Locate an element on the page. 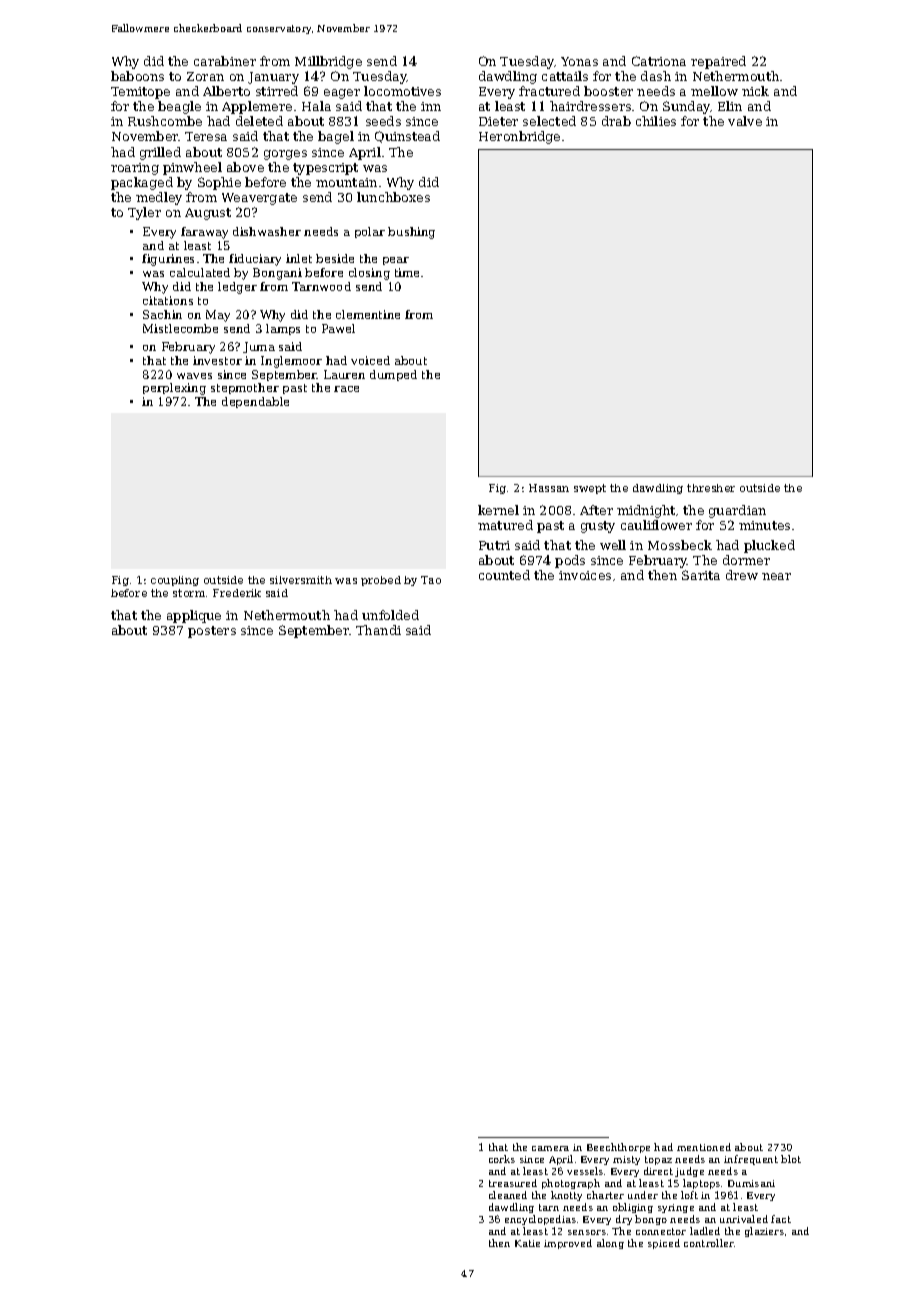  invoices is located at coordinates (585, 575).
